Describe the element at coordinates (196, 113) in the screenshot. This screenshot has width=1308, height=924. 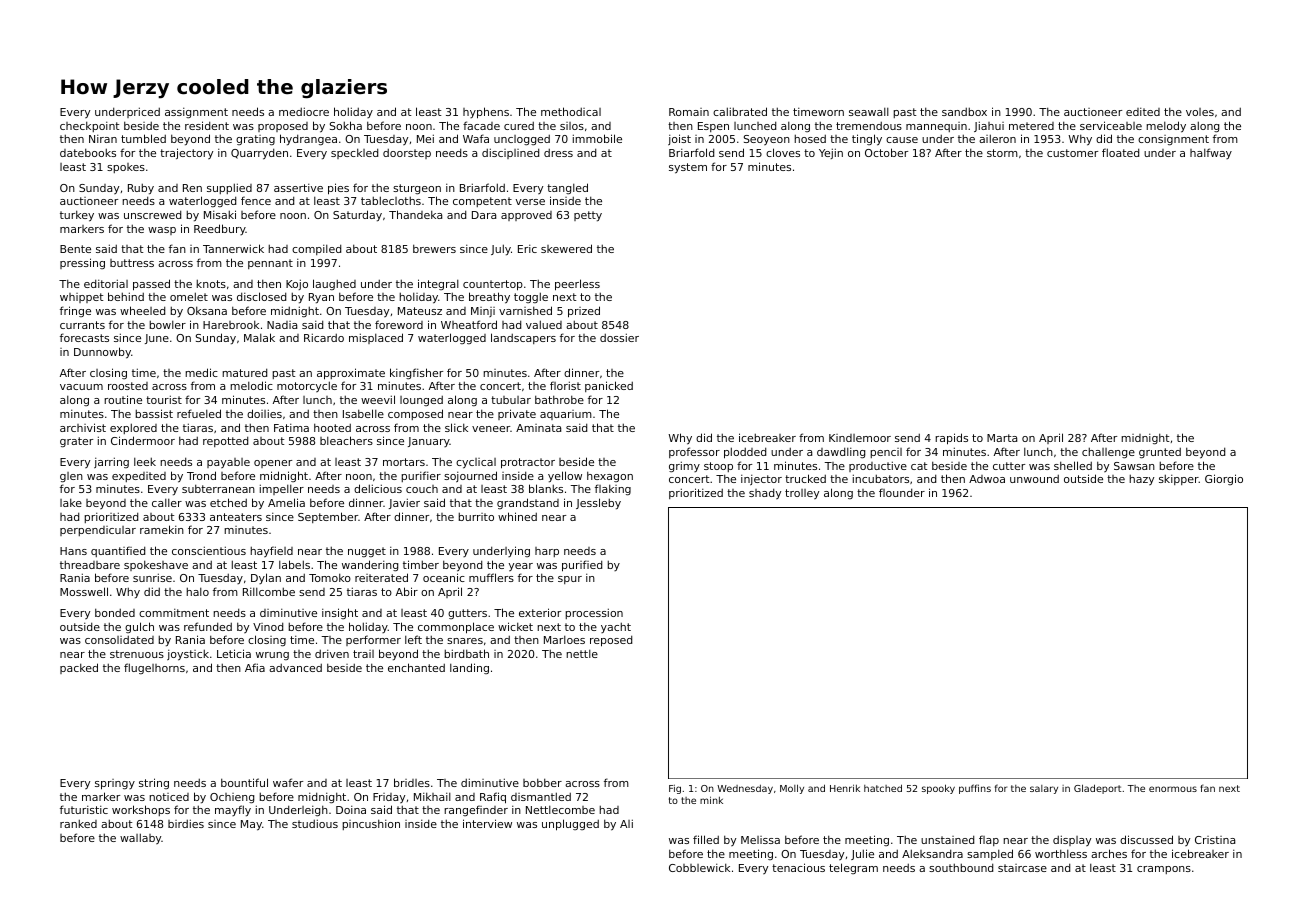
I see `assignment` at that location.
